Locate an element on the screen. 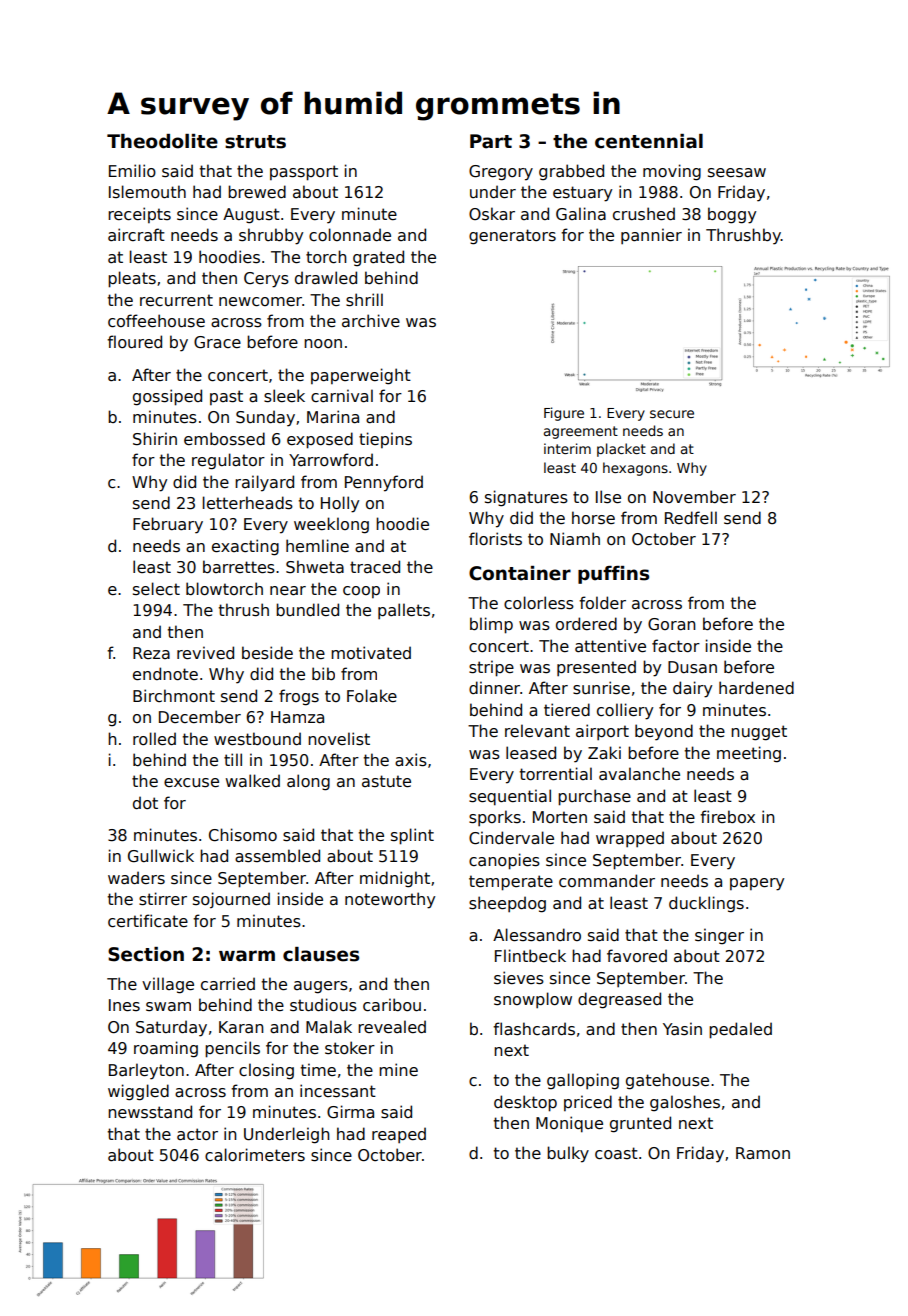 The image size is (908, 1316). brewed is located at coordinates (257, 191).
